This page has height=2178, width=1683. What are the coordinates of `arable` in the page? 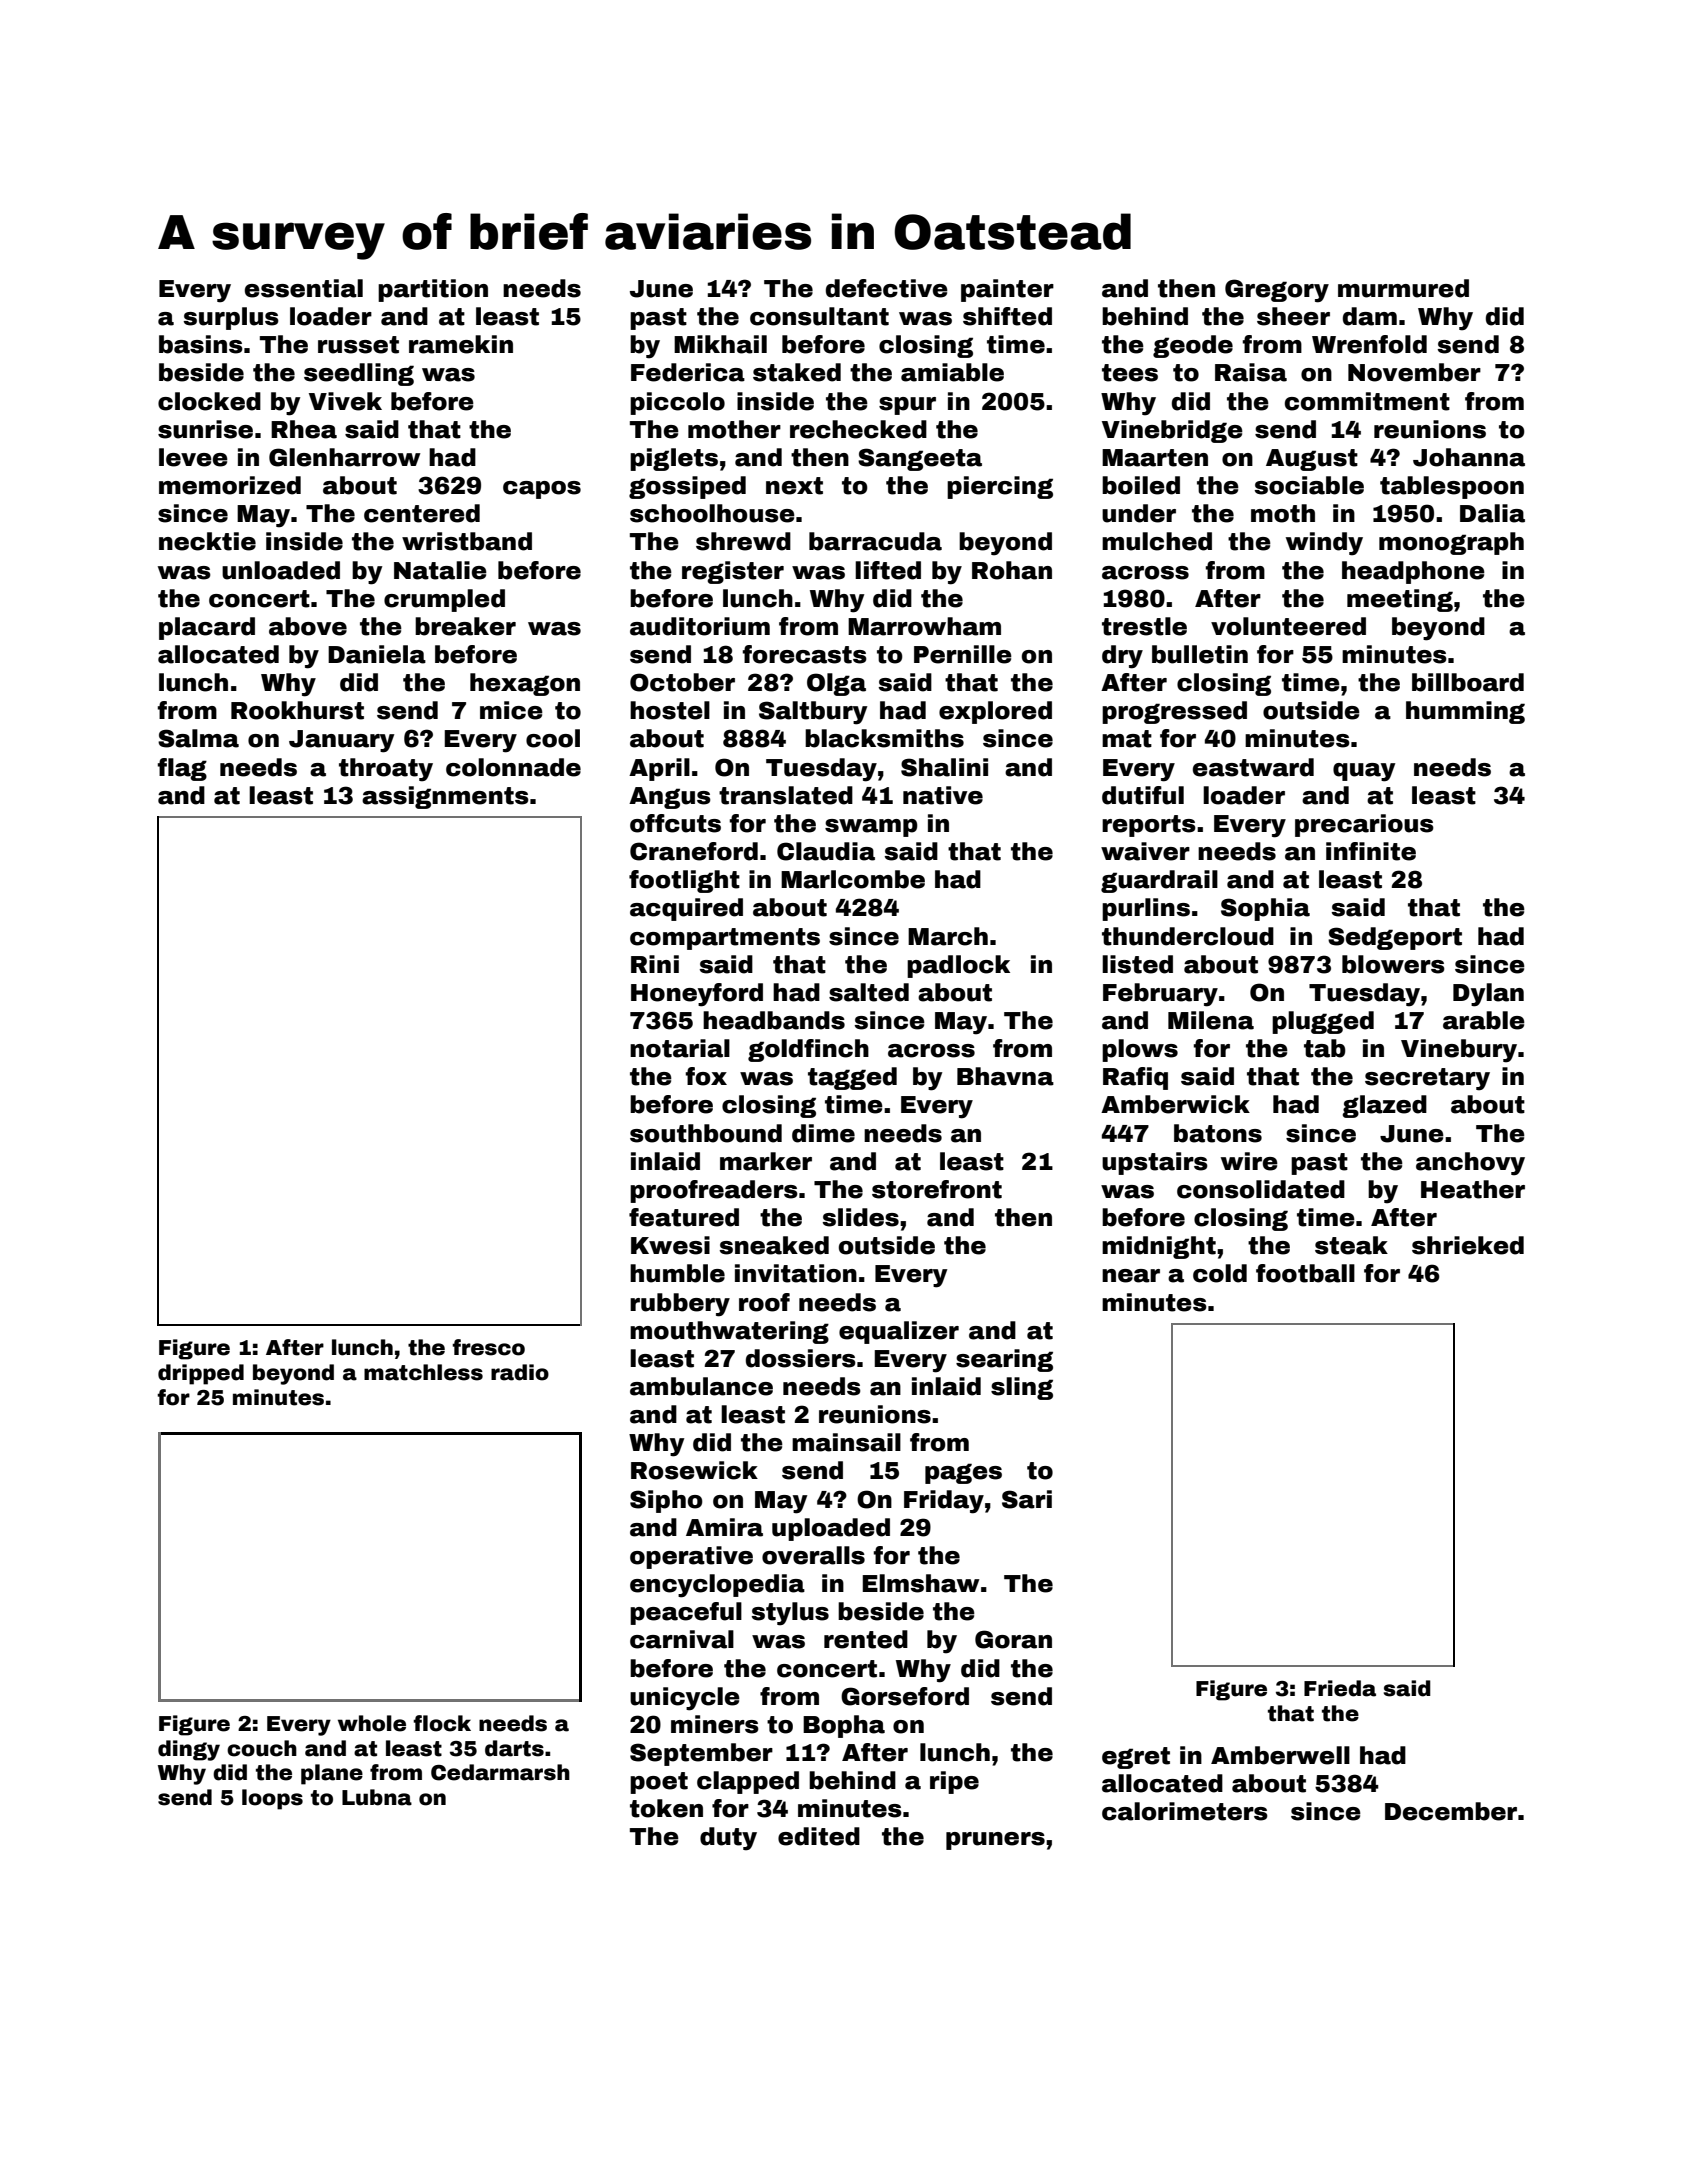 It's located at (1484, 1020).
